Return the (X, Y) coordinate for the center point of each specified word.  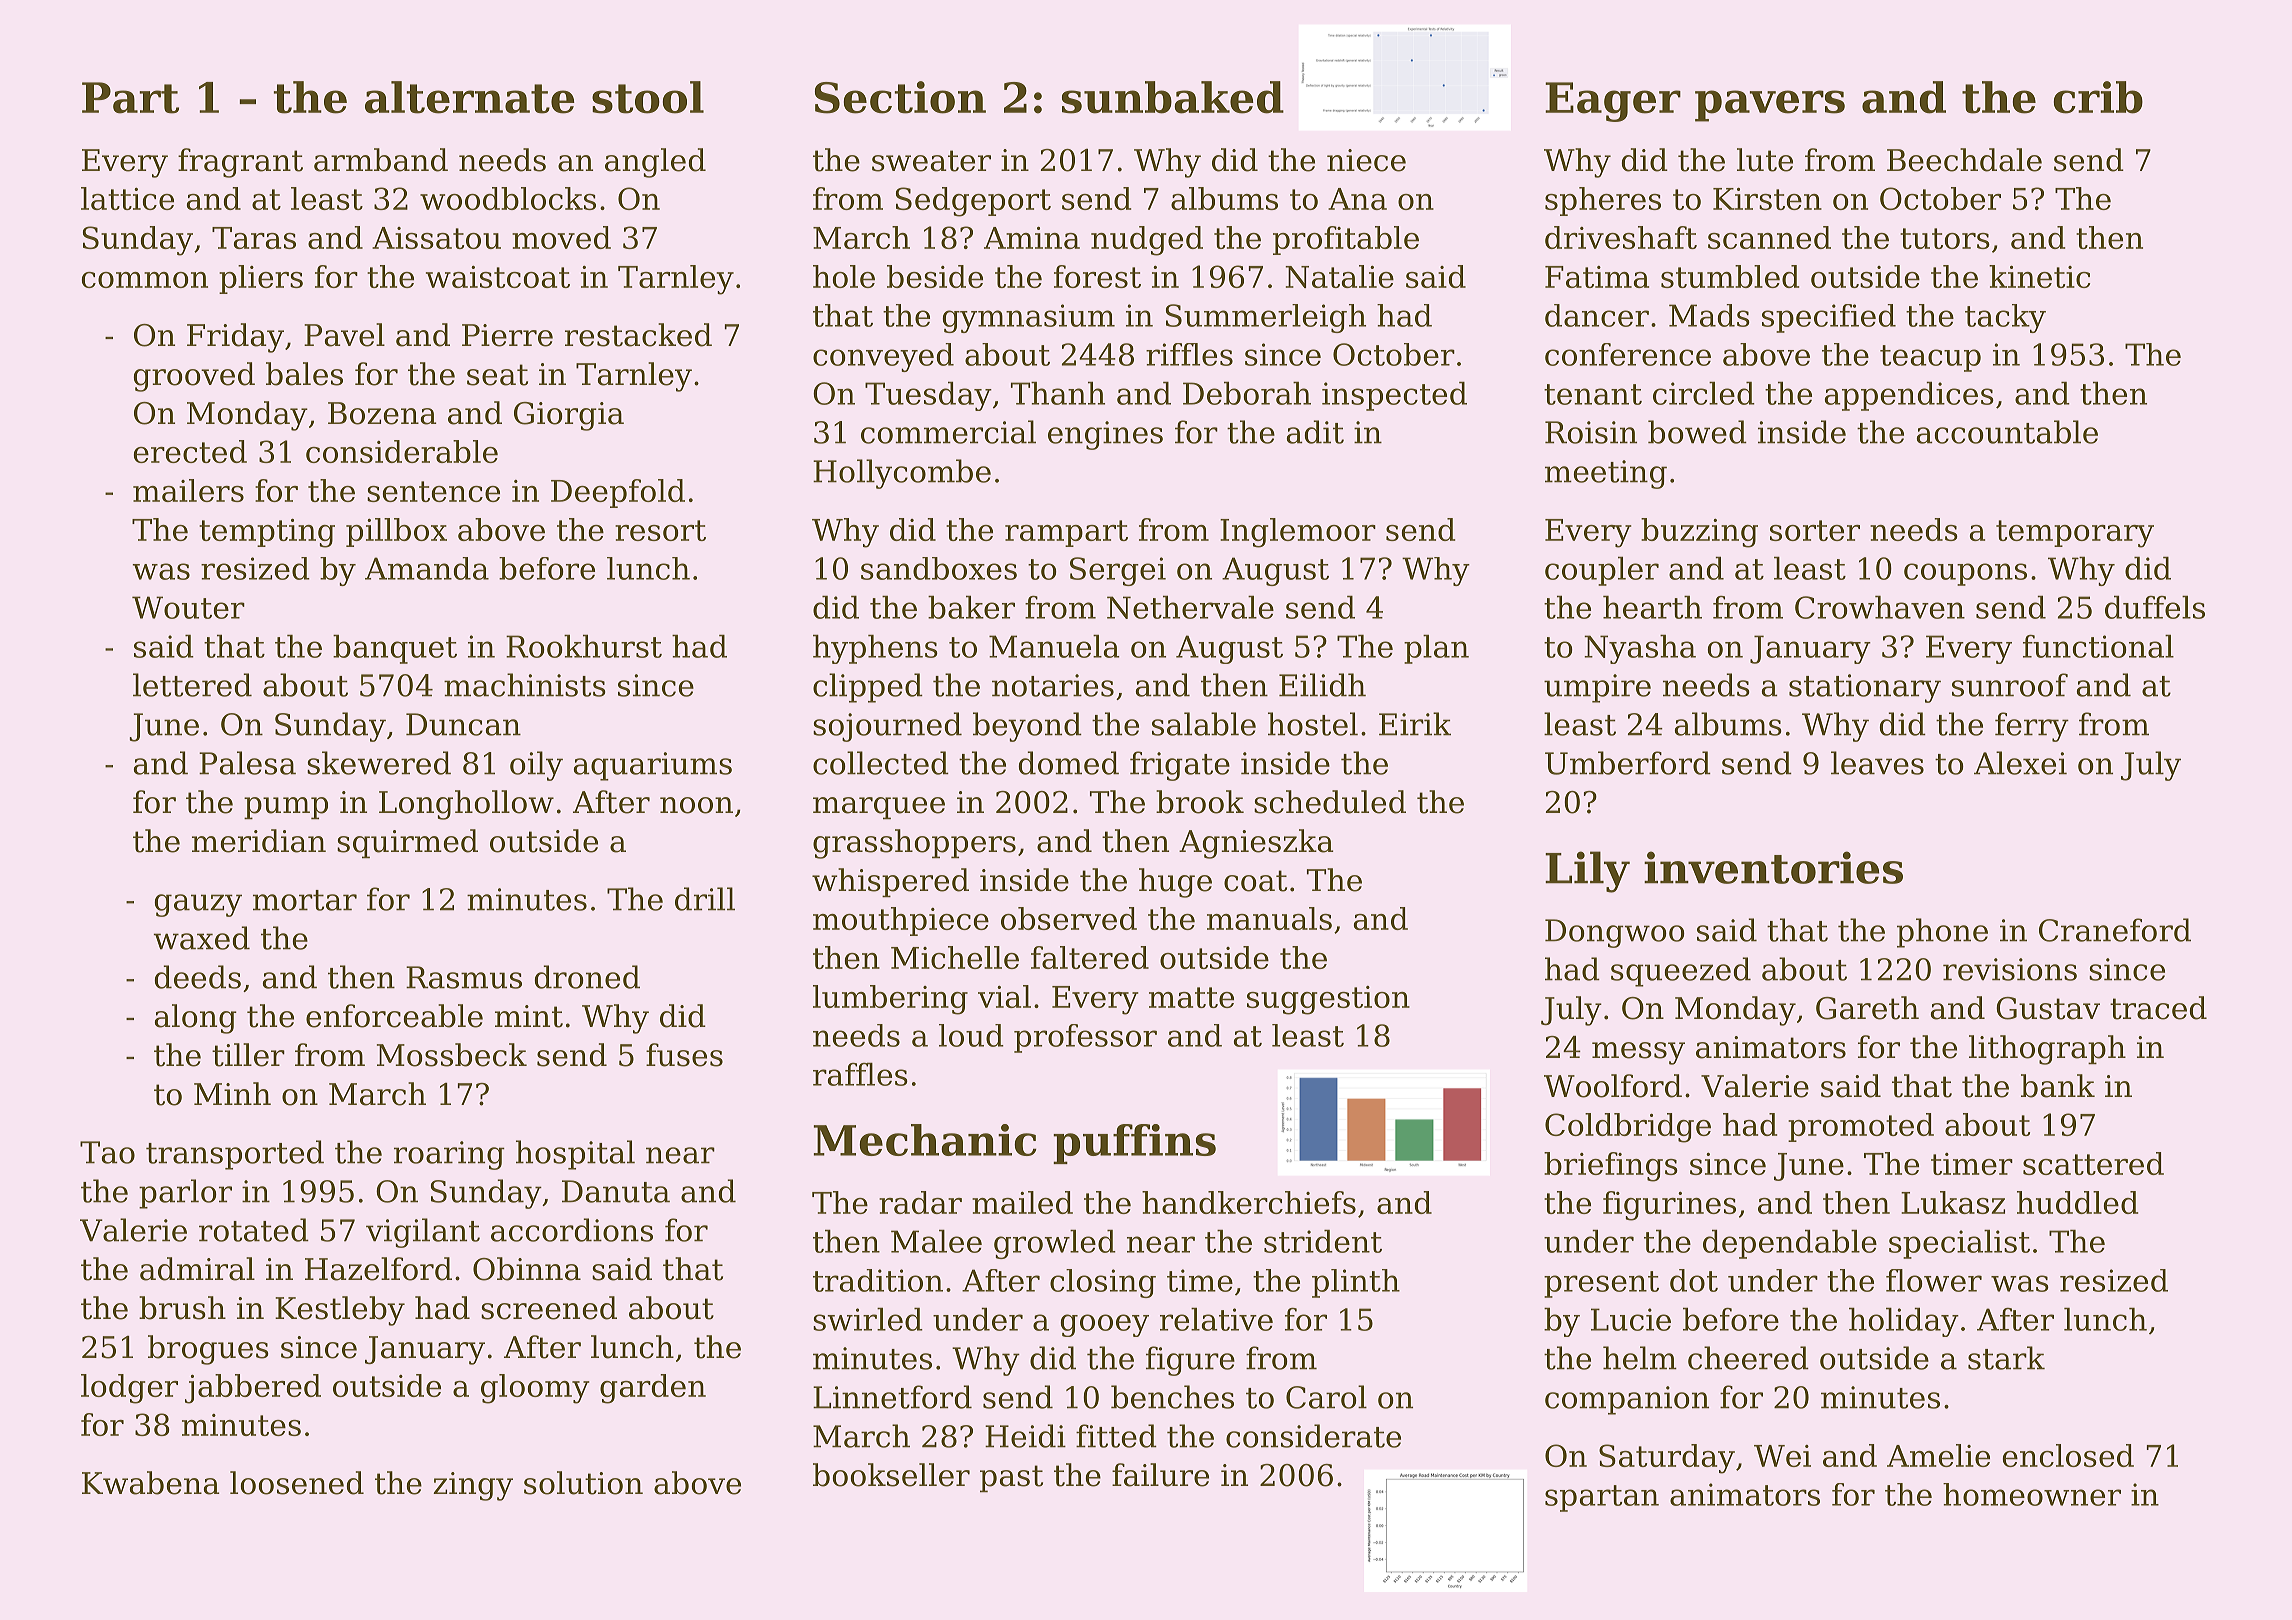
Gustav (2048, 1008)
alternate (470, 97)
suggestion (1328, 1000)
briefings (1611, 1167)
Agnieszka (1256, 844)
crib (2098, 97)
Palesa (247, 763)
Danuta (616, 1191)
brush (182, 1308)
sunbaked (1173, 97)
